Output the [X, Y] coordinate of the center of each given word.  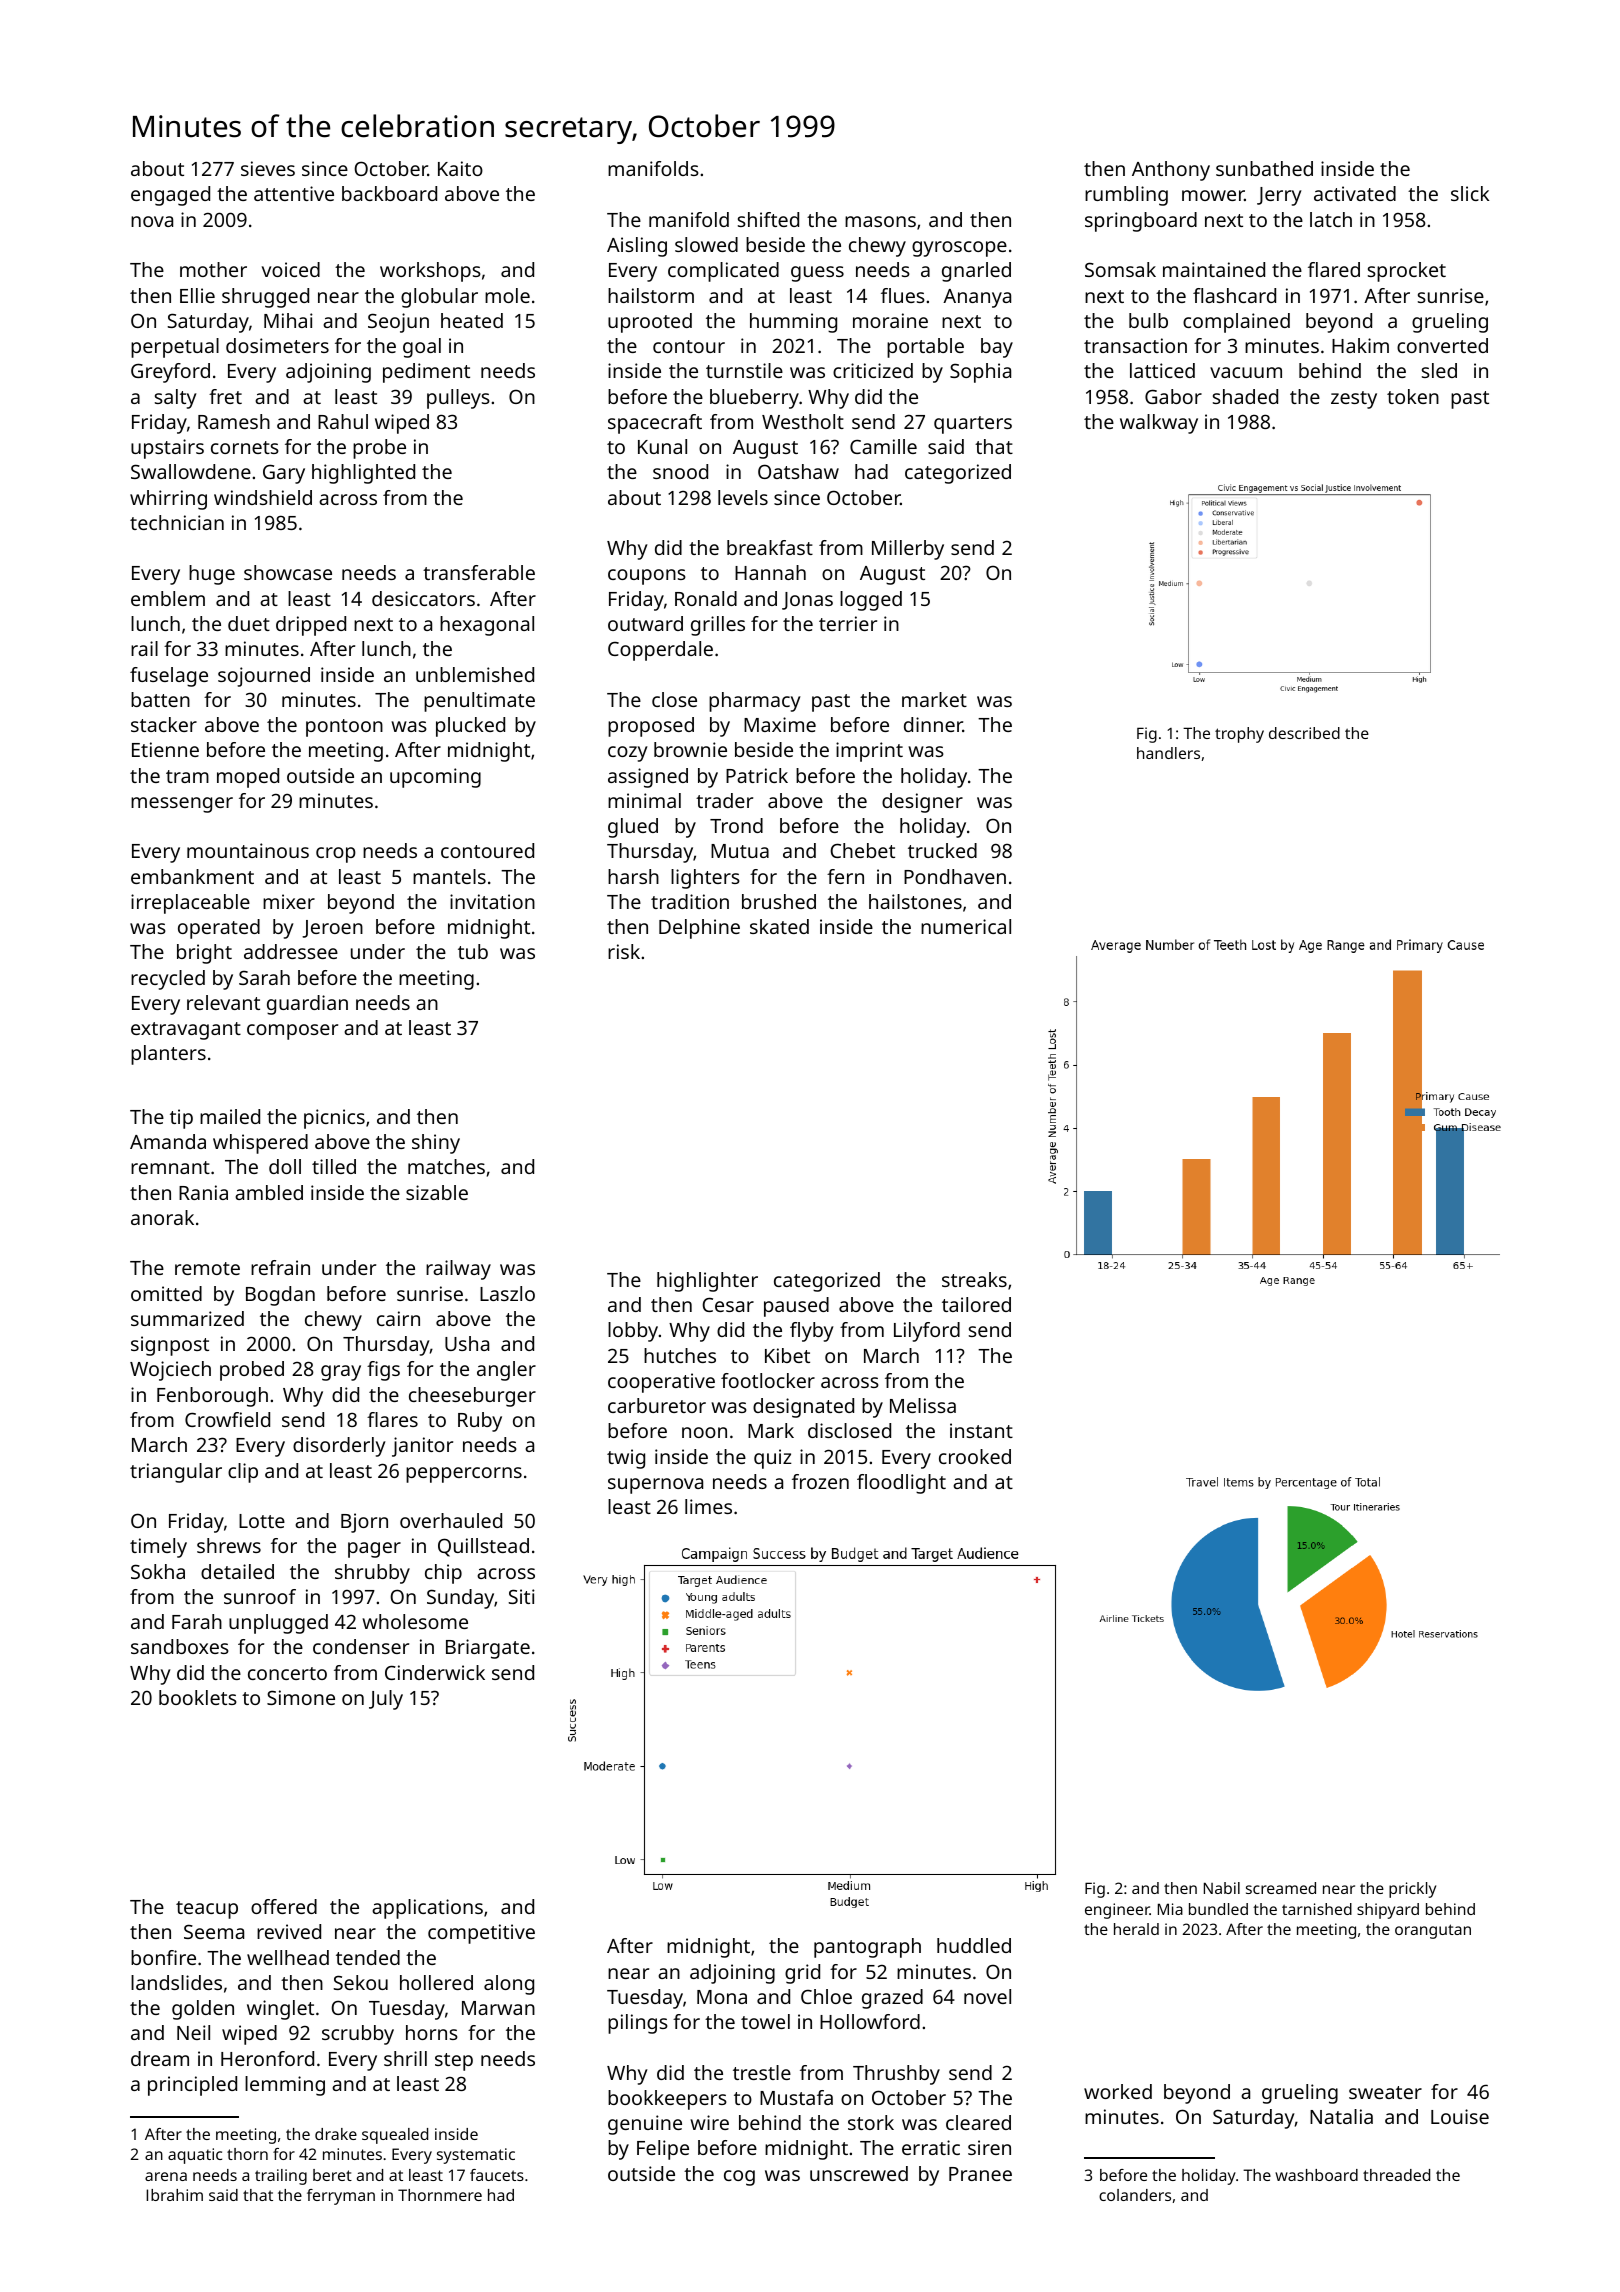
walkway [1159, 424]
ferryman [341, 2197]
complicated [723, 272]
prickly [1412, 1890]
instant [981, 1430]
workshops [430, 272]
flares [392, 1419]
